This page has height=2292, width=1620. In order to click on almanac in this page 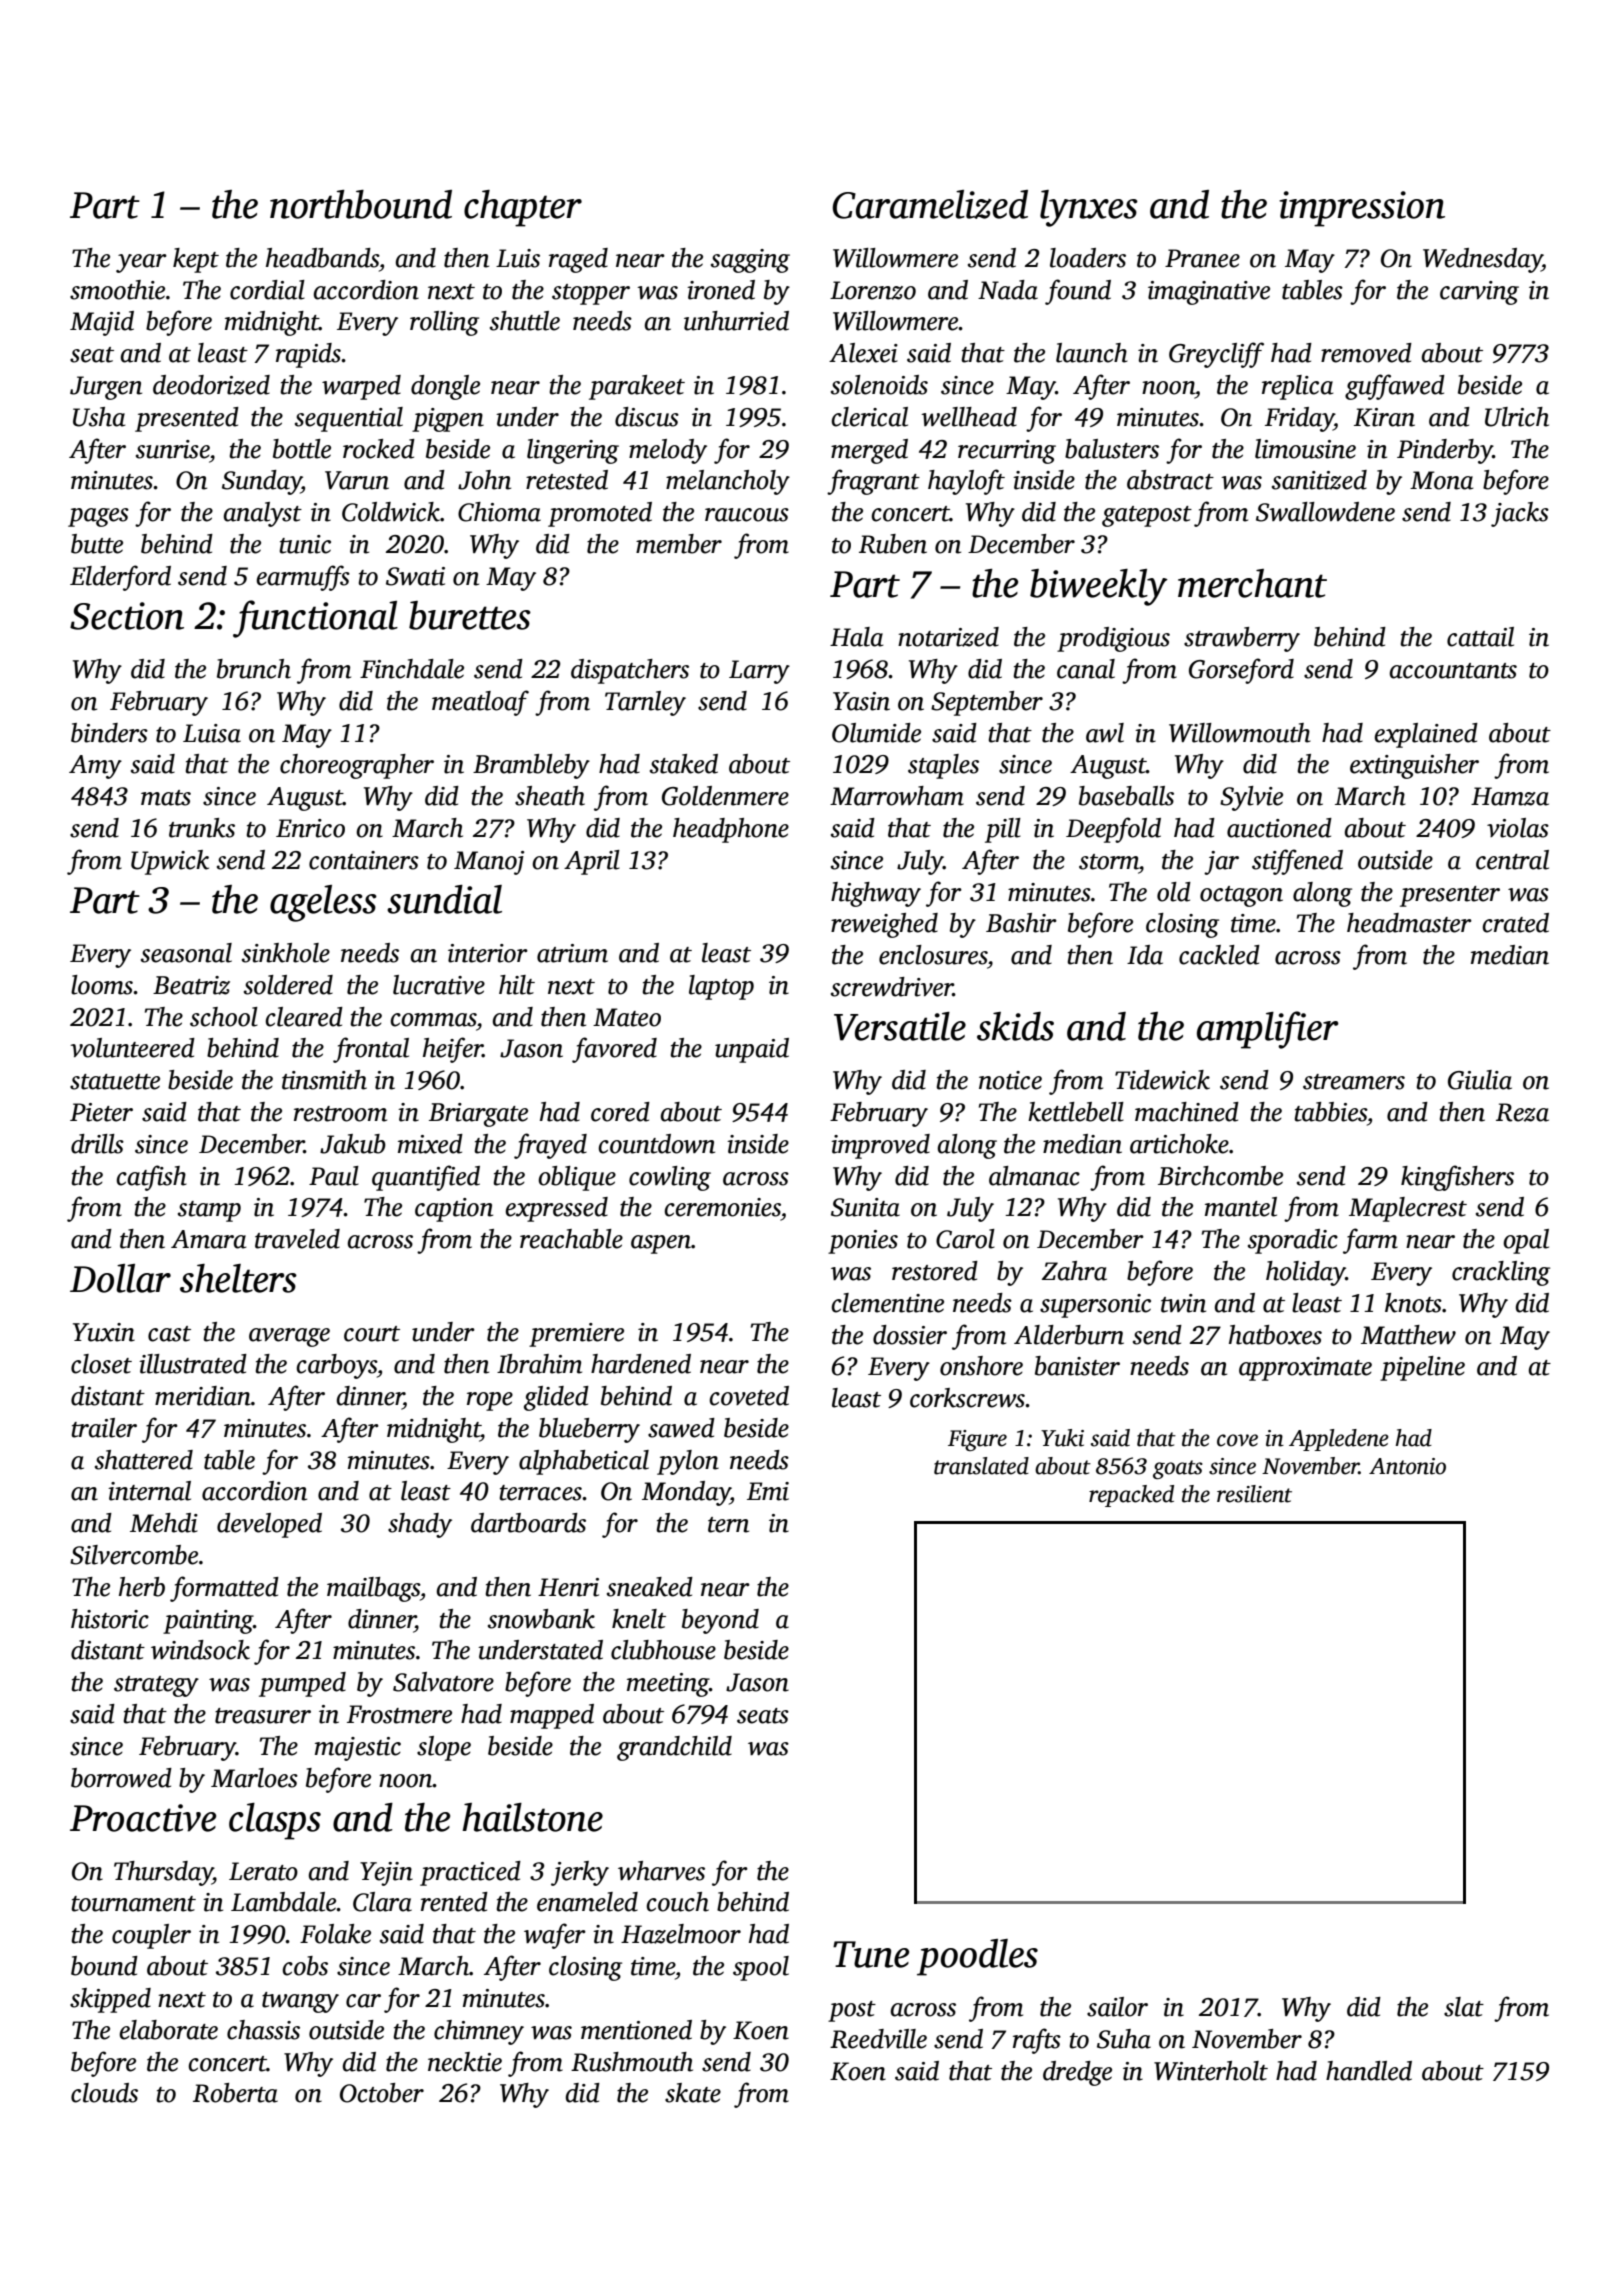, I will do `click(1034, 1176)`.
